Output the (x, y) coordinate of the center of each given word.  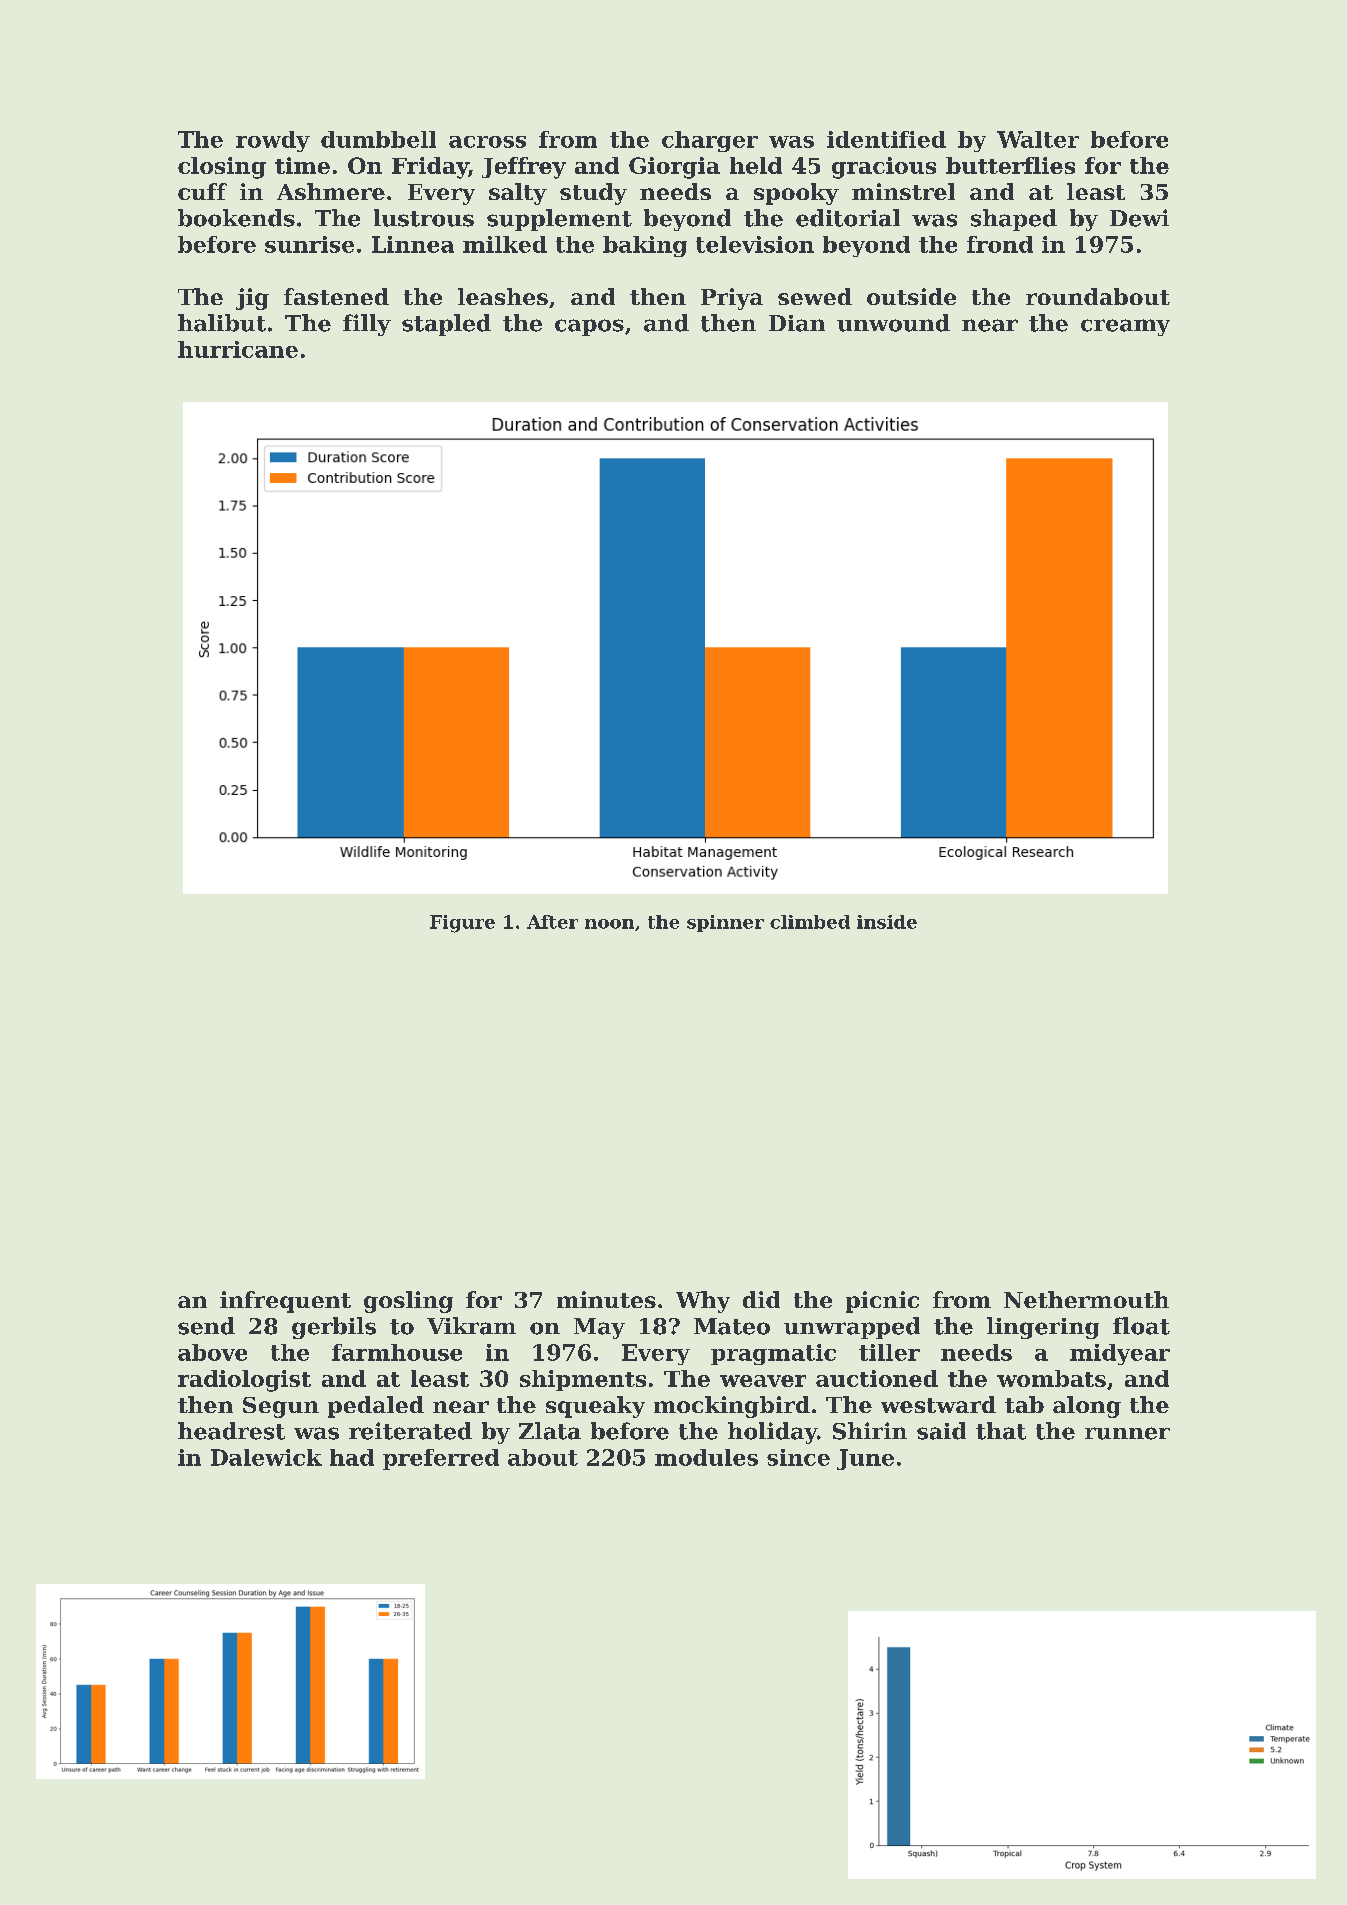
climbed (810, 922)
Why (703, 1302)
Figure (462, 924)
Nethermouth (1086, 1299)
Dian (797, 323)
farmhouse (397, 1352)
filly (367, 325)
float (1141, 1326)
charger (710, 141)
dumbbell (378, 139)
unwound (893, 323)
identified (886, 139)
